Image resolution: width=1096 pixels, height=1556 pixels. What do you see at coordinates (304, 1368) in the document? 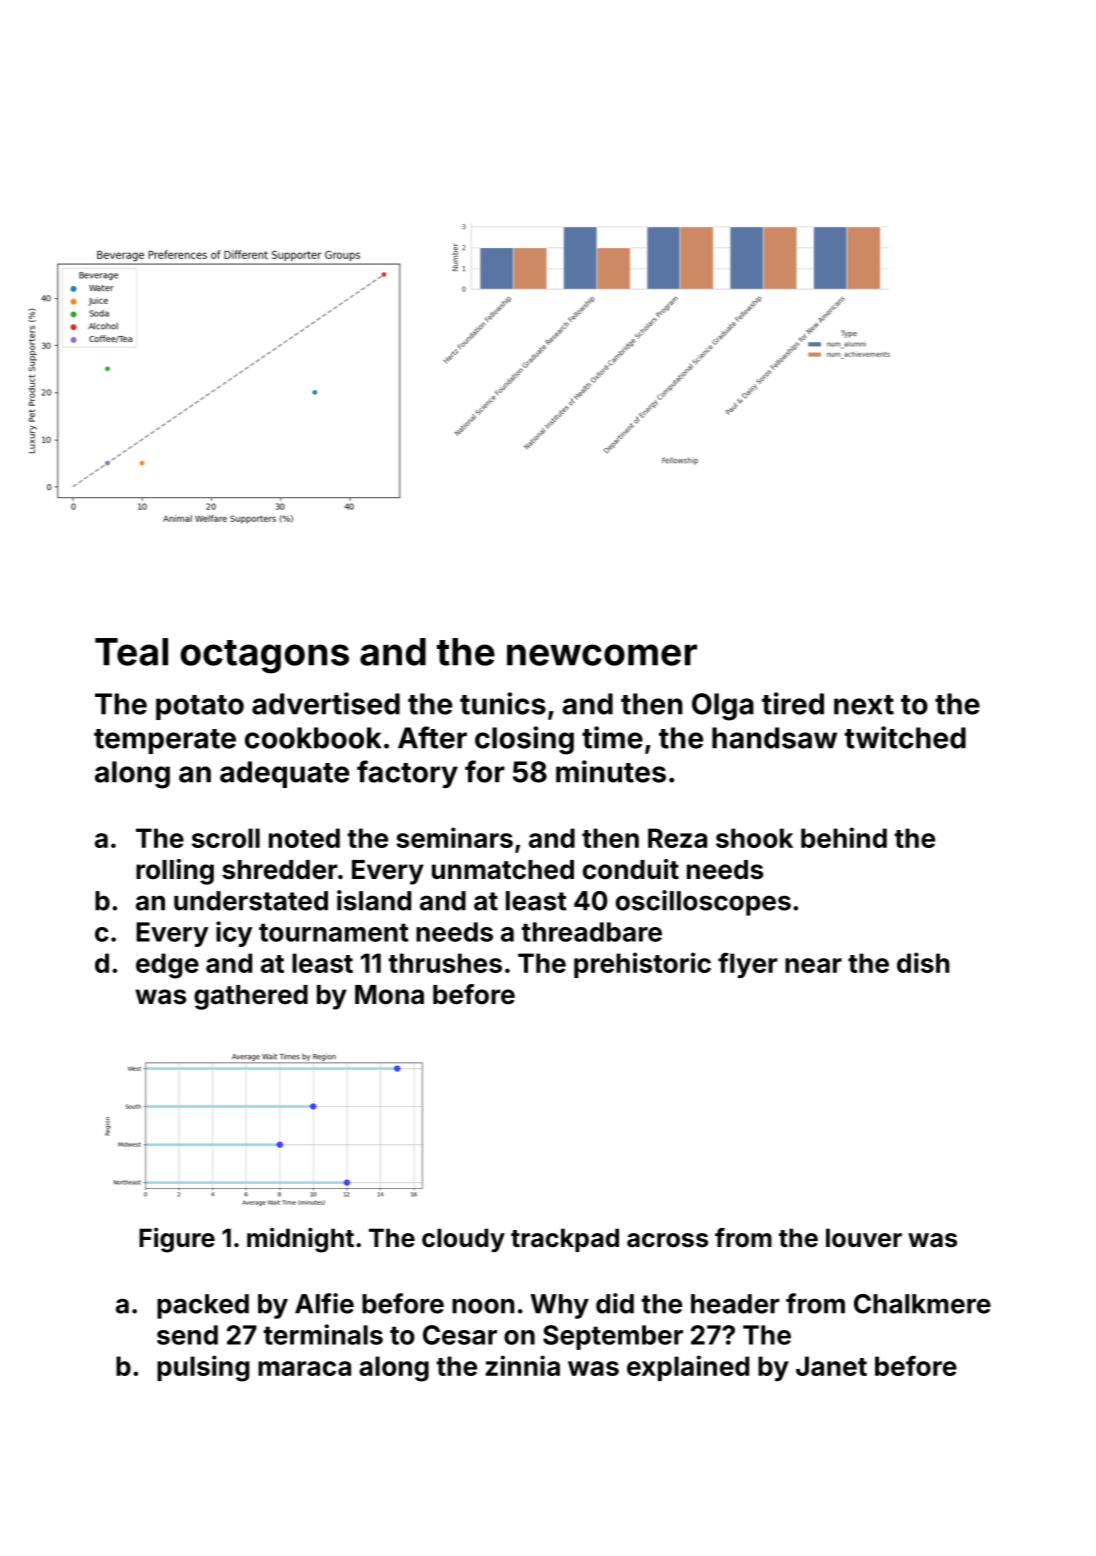
I see `maraca` at bounding box center [304, 1368].
